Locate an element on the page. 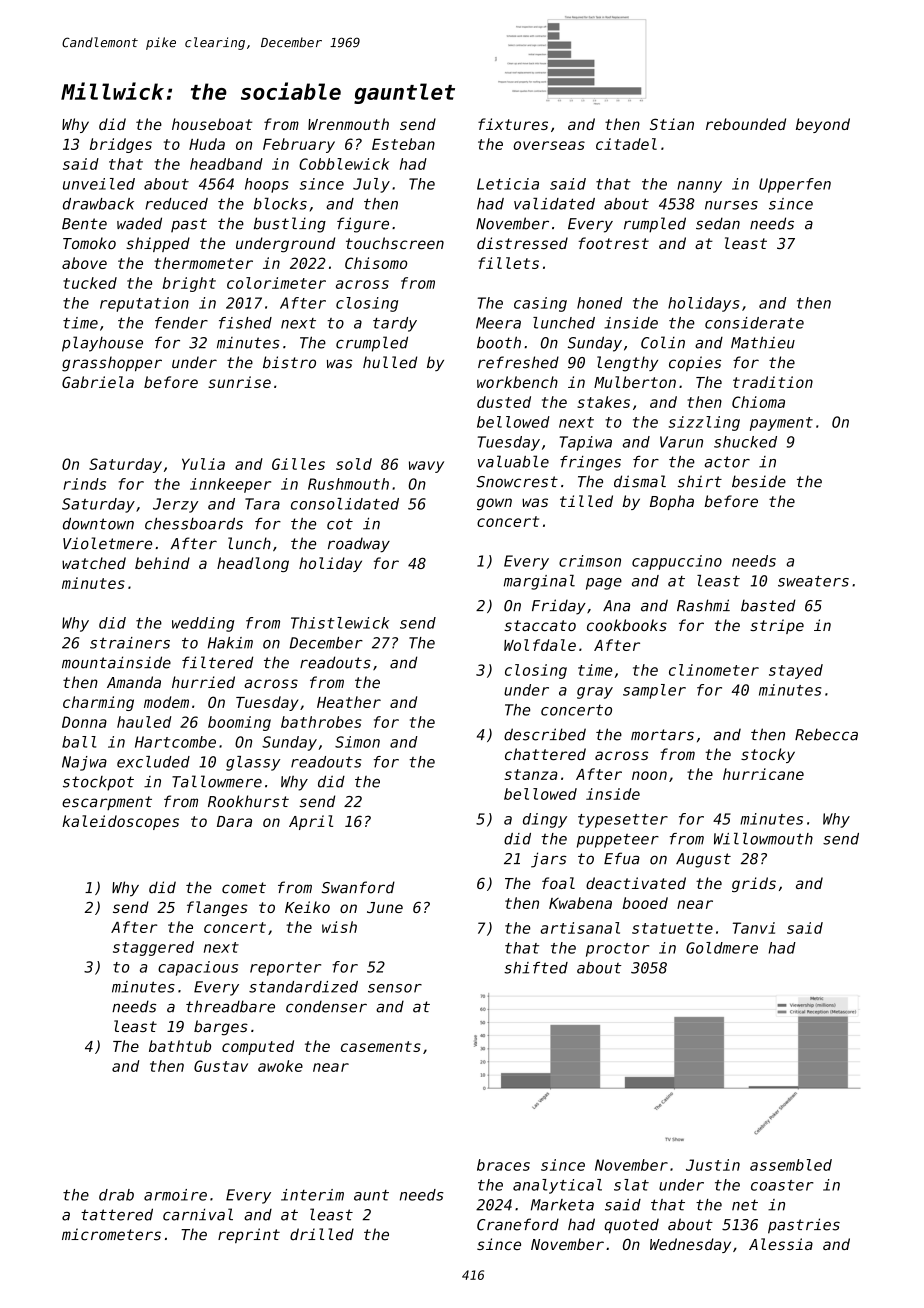  awoke is located at coordinates (280, 1066).
